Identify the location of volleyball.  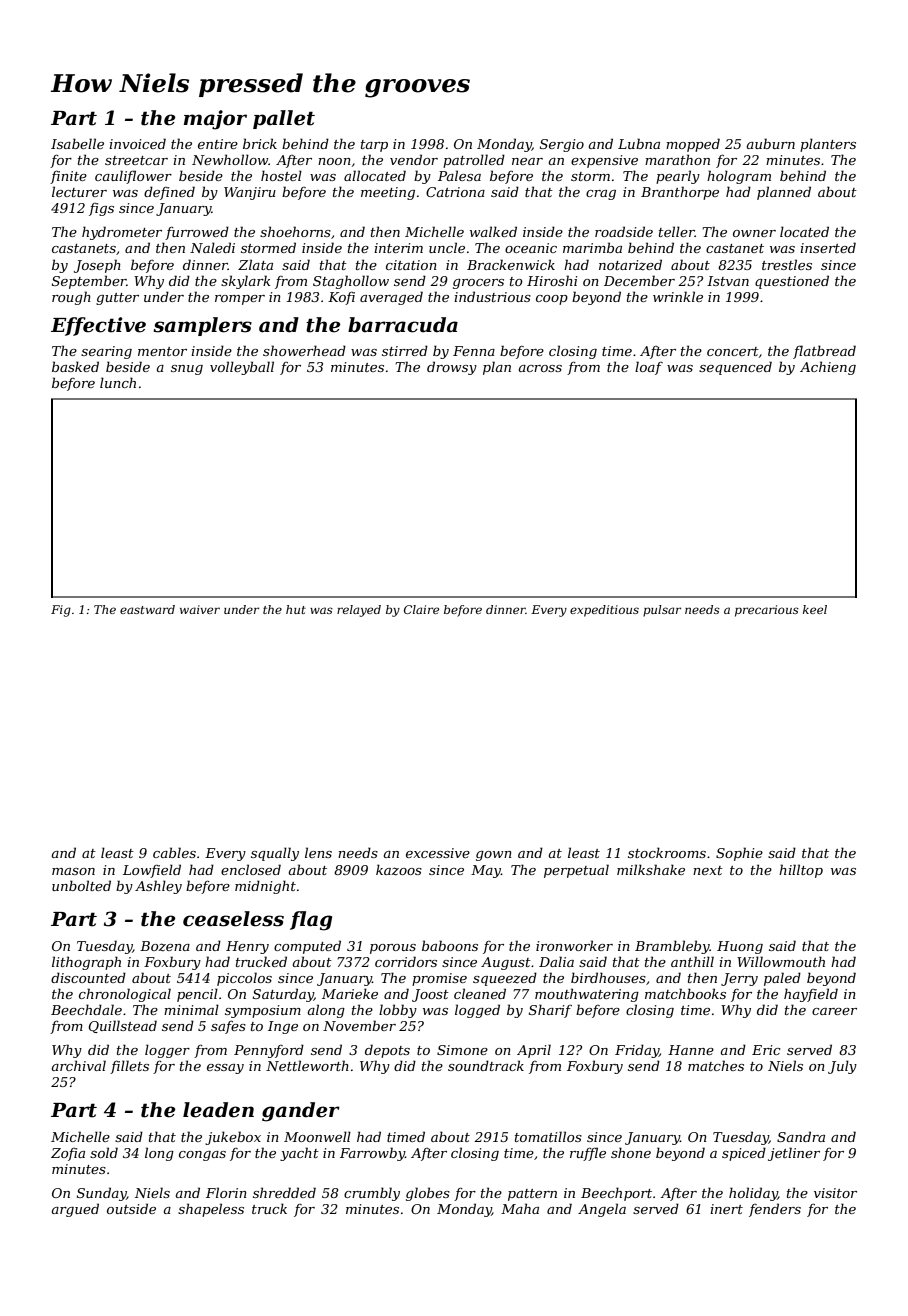
(242, 368).
